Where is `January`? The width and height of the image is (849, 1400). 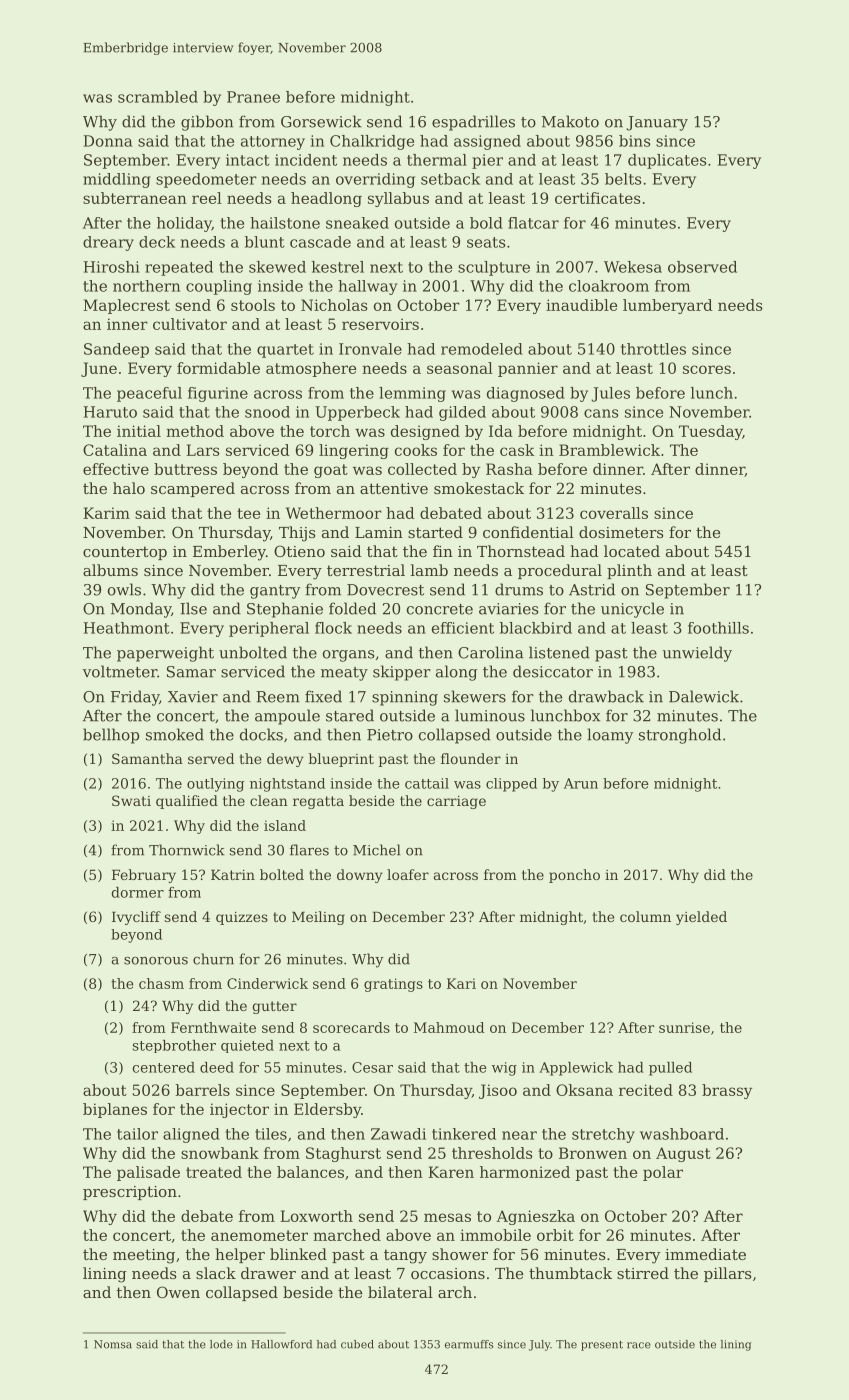
January is located at coordinates (657, 123).
